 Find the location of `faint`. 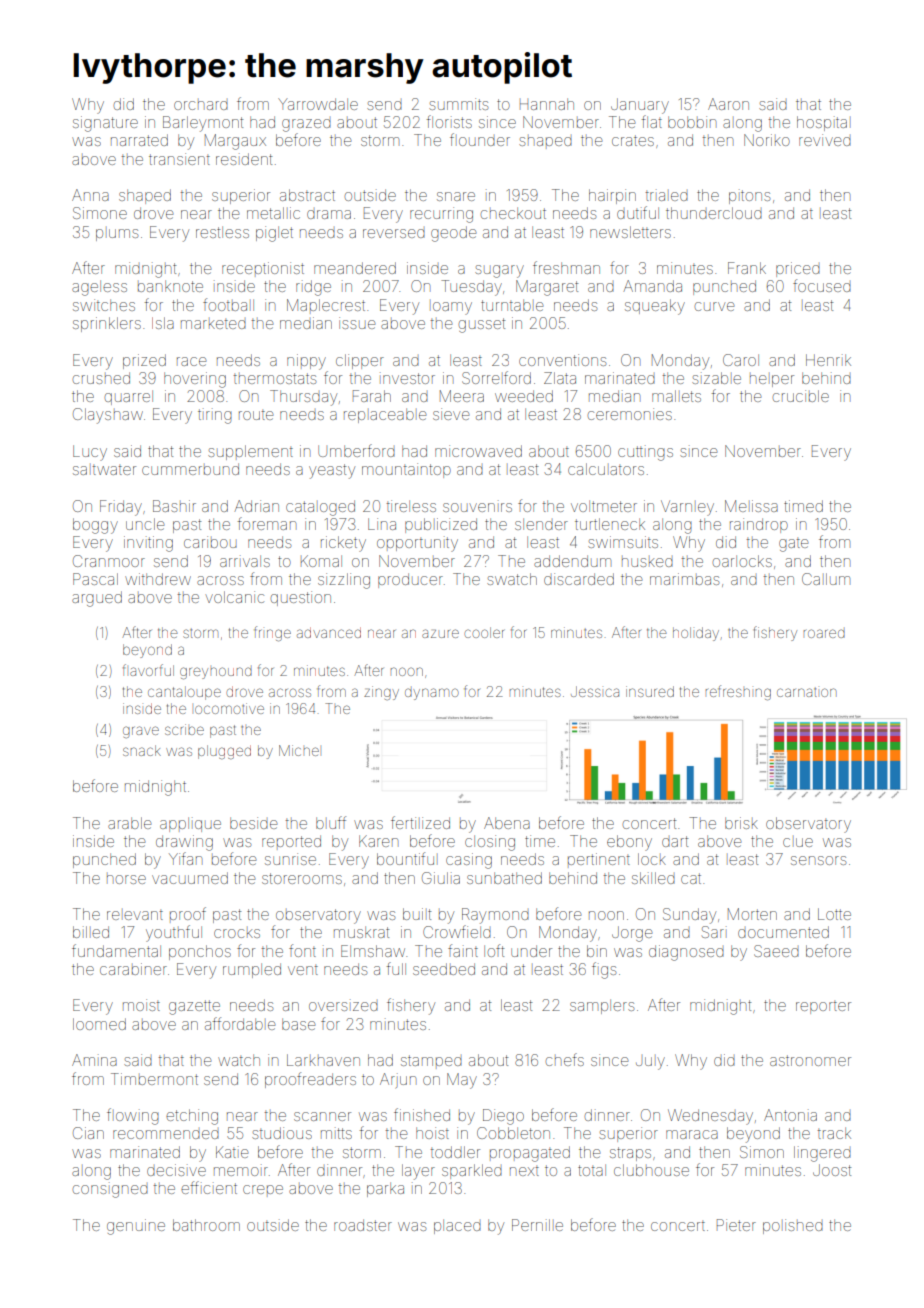

faint is located at coordinates (463, 950).
